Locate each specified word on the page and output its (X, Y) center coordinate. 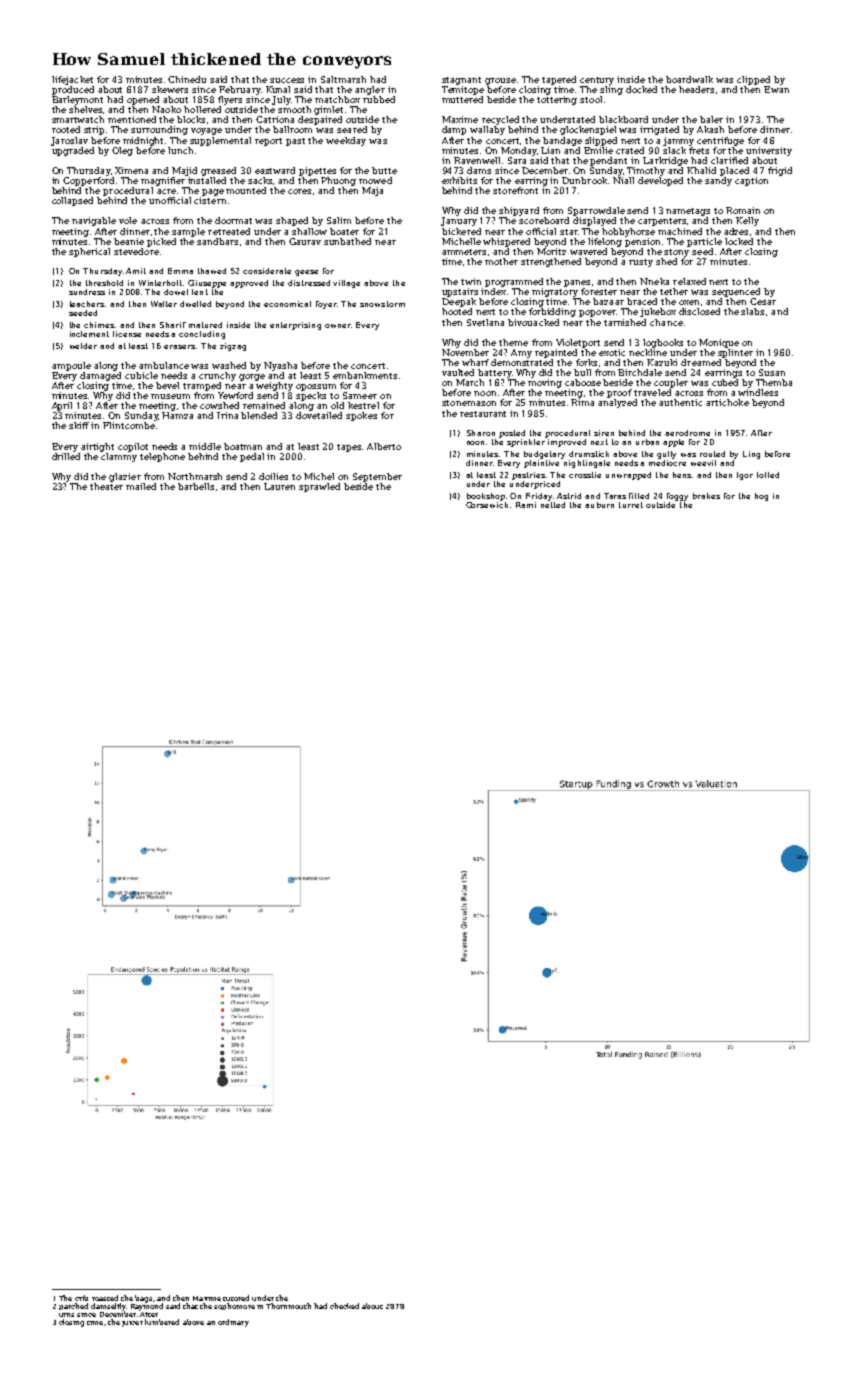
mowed (375, 180)
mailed (141, 486)
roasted (105, 1298)
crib (81, 1298)
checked (344, 1306)
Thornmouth (288, 1306)
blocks (191, 119)
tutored (236, 1298)
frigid (780, 171)
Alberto (384, 446)
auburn (599, 505)
